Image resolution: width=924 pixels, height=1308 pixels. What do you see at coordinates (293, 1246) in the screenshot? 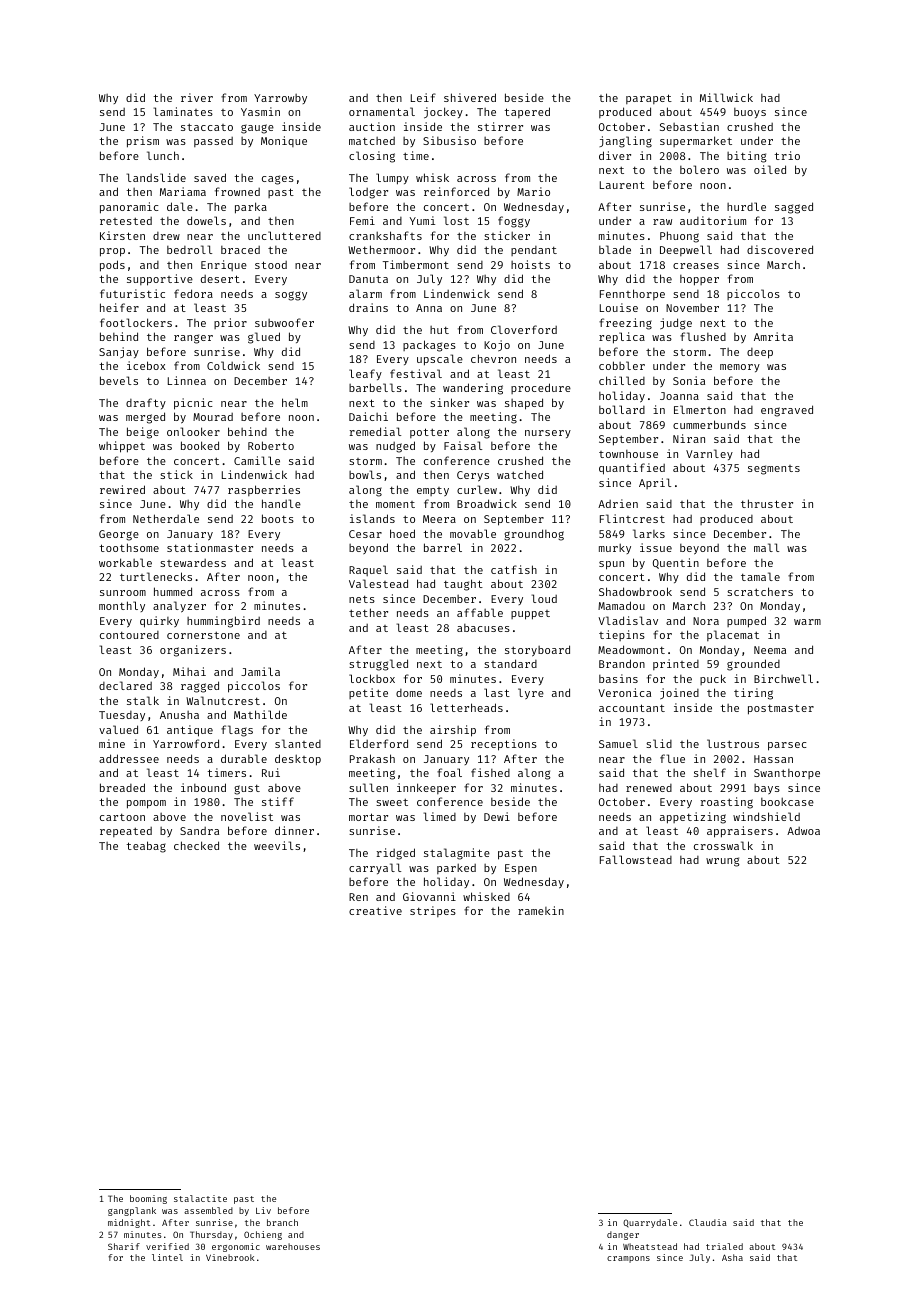
I see `warehouses` at bounding box center [293, 1246].
